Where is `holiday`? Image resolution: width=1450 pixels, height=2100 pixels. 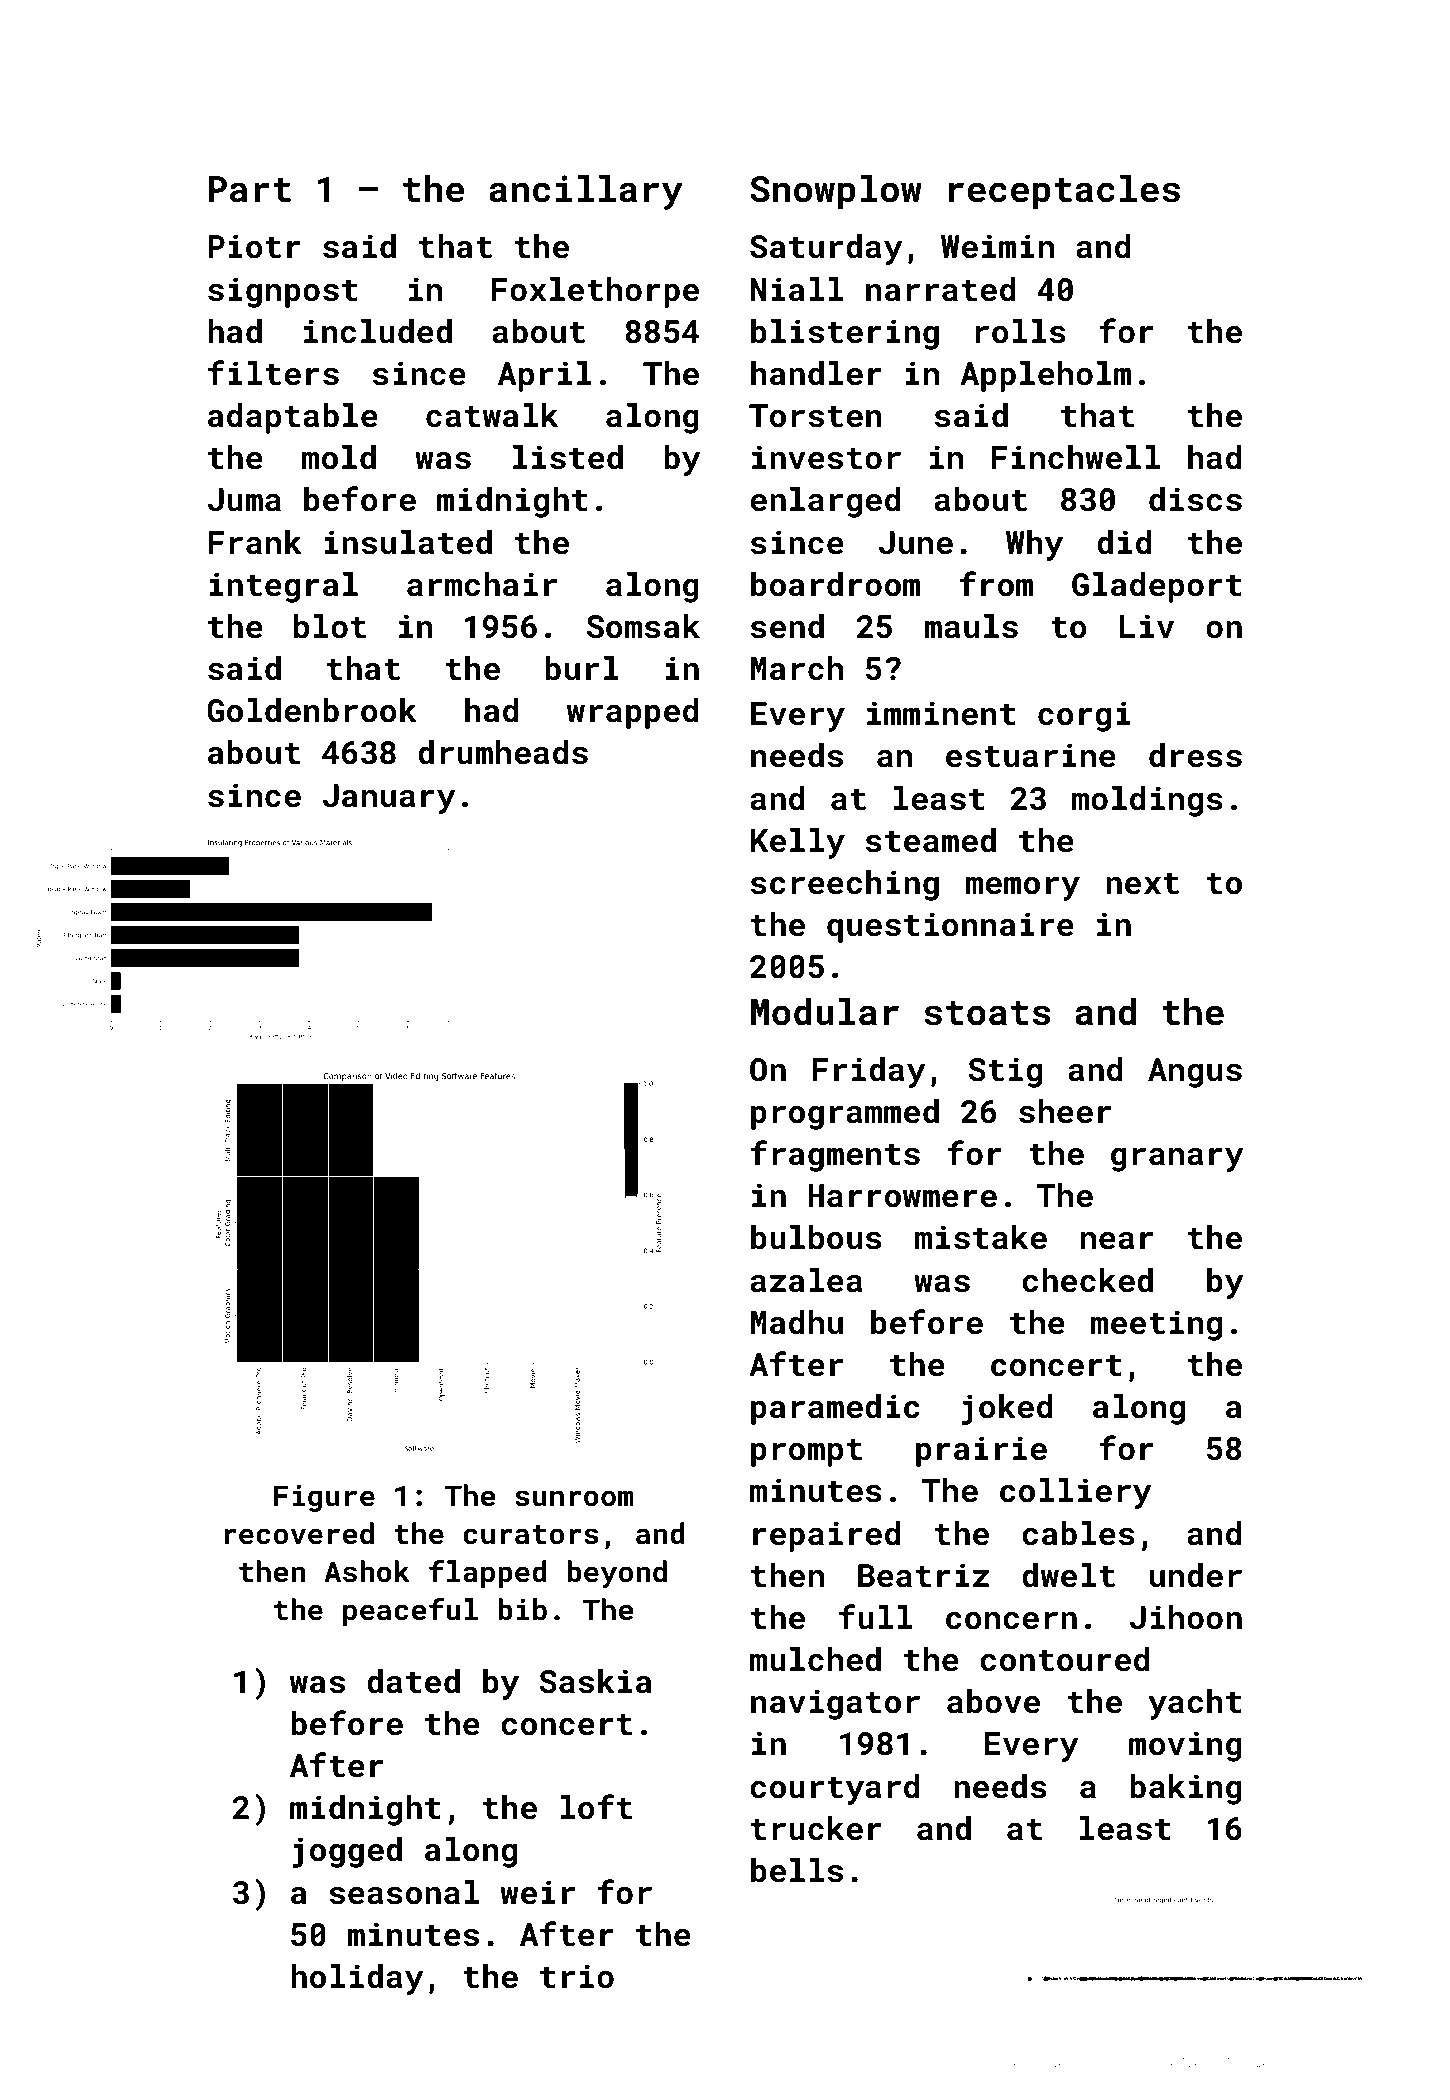 holiday is located at coordinates (357, 1979).
